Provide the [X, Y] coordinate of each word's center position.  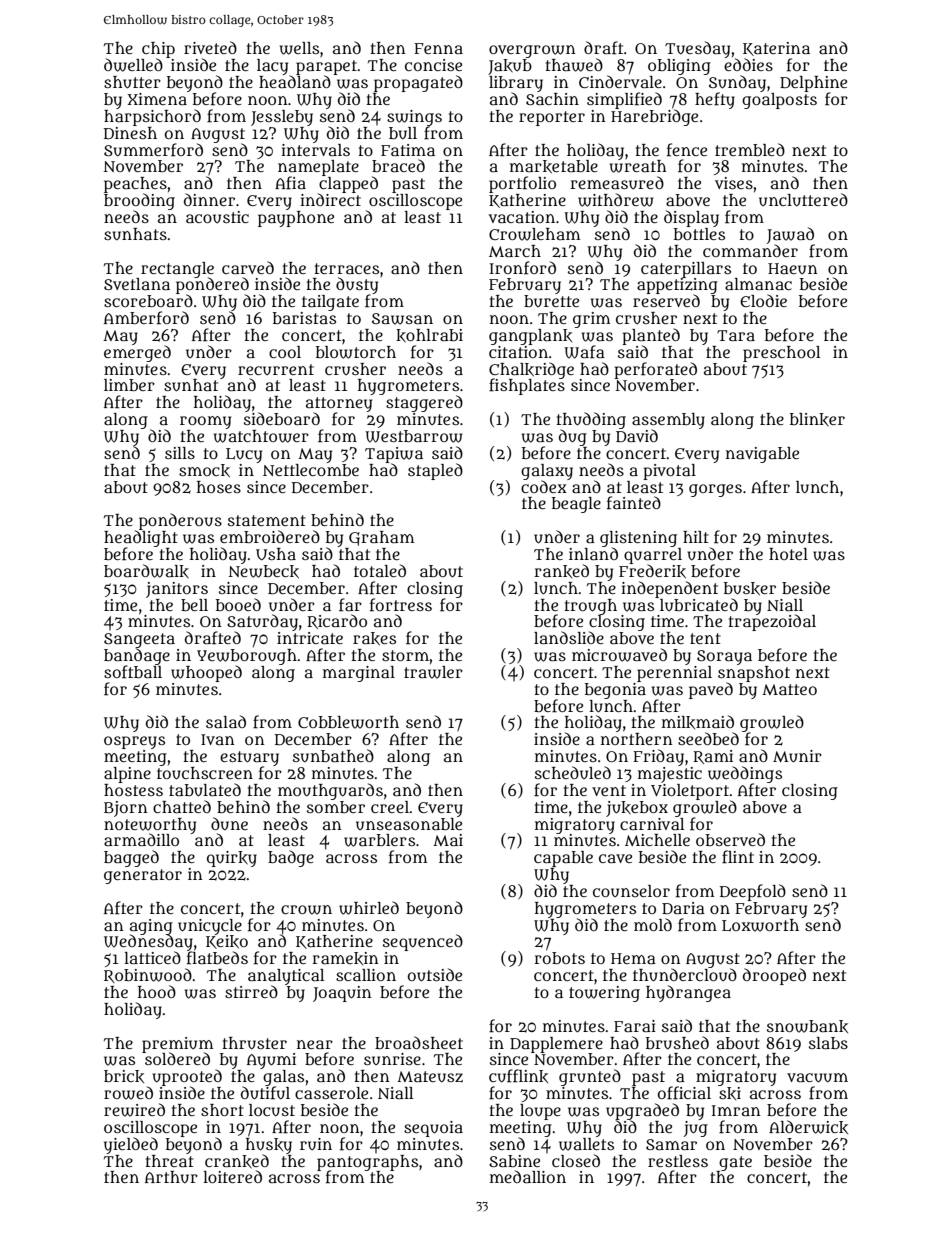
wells [299, 48]
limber [129, 385]
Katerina [776, 49]
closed [576, 1160]
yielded [131, 1145]
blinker [817, 420]
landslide [569, 637]
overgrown [532, 51]
